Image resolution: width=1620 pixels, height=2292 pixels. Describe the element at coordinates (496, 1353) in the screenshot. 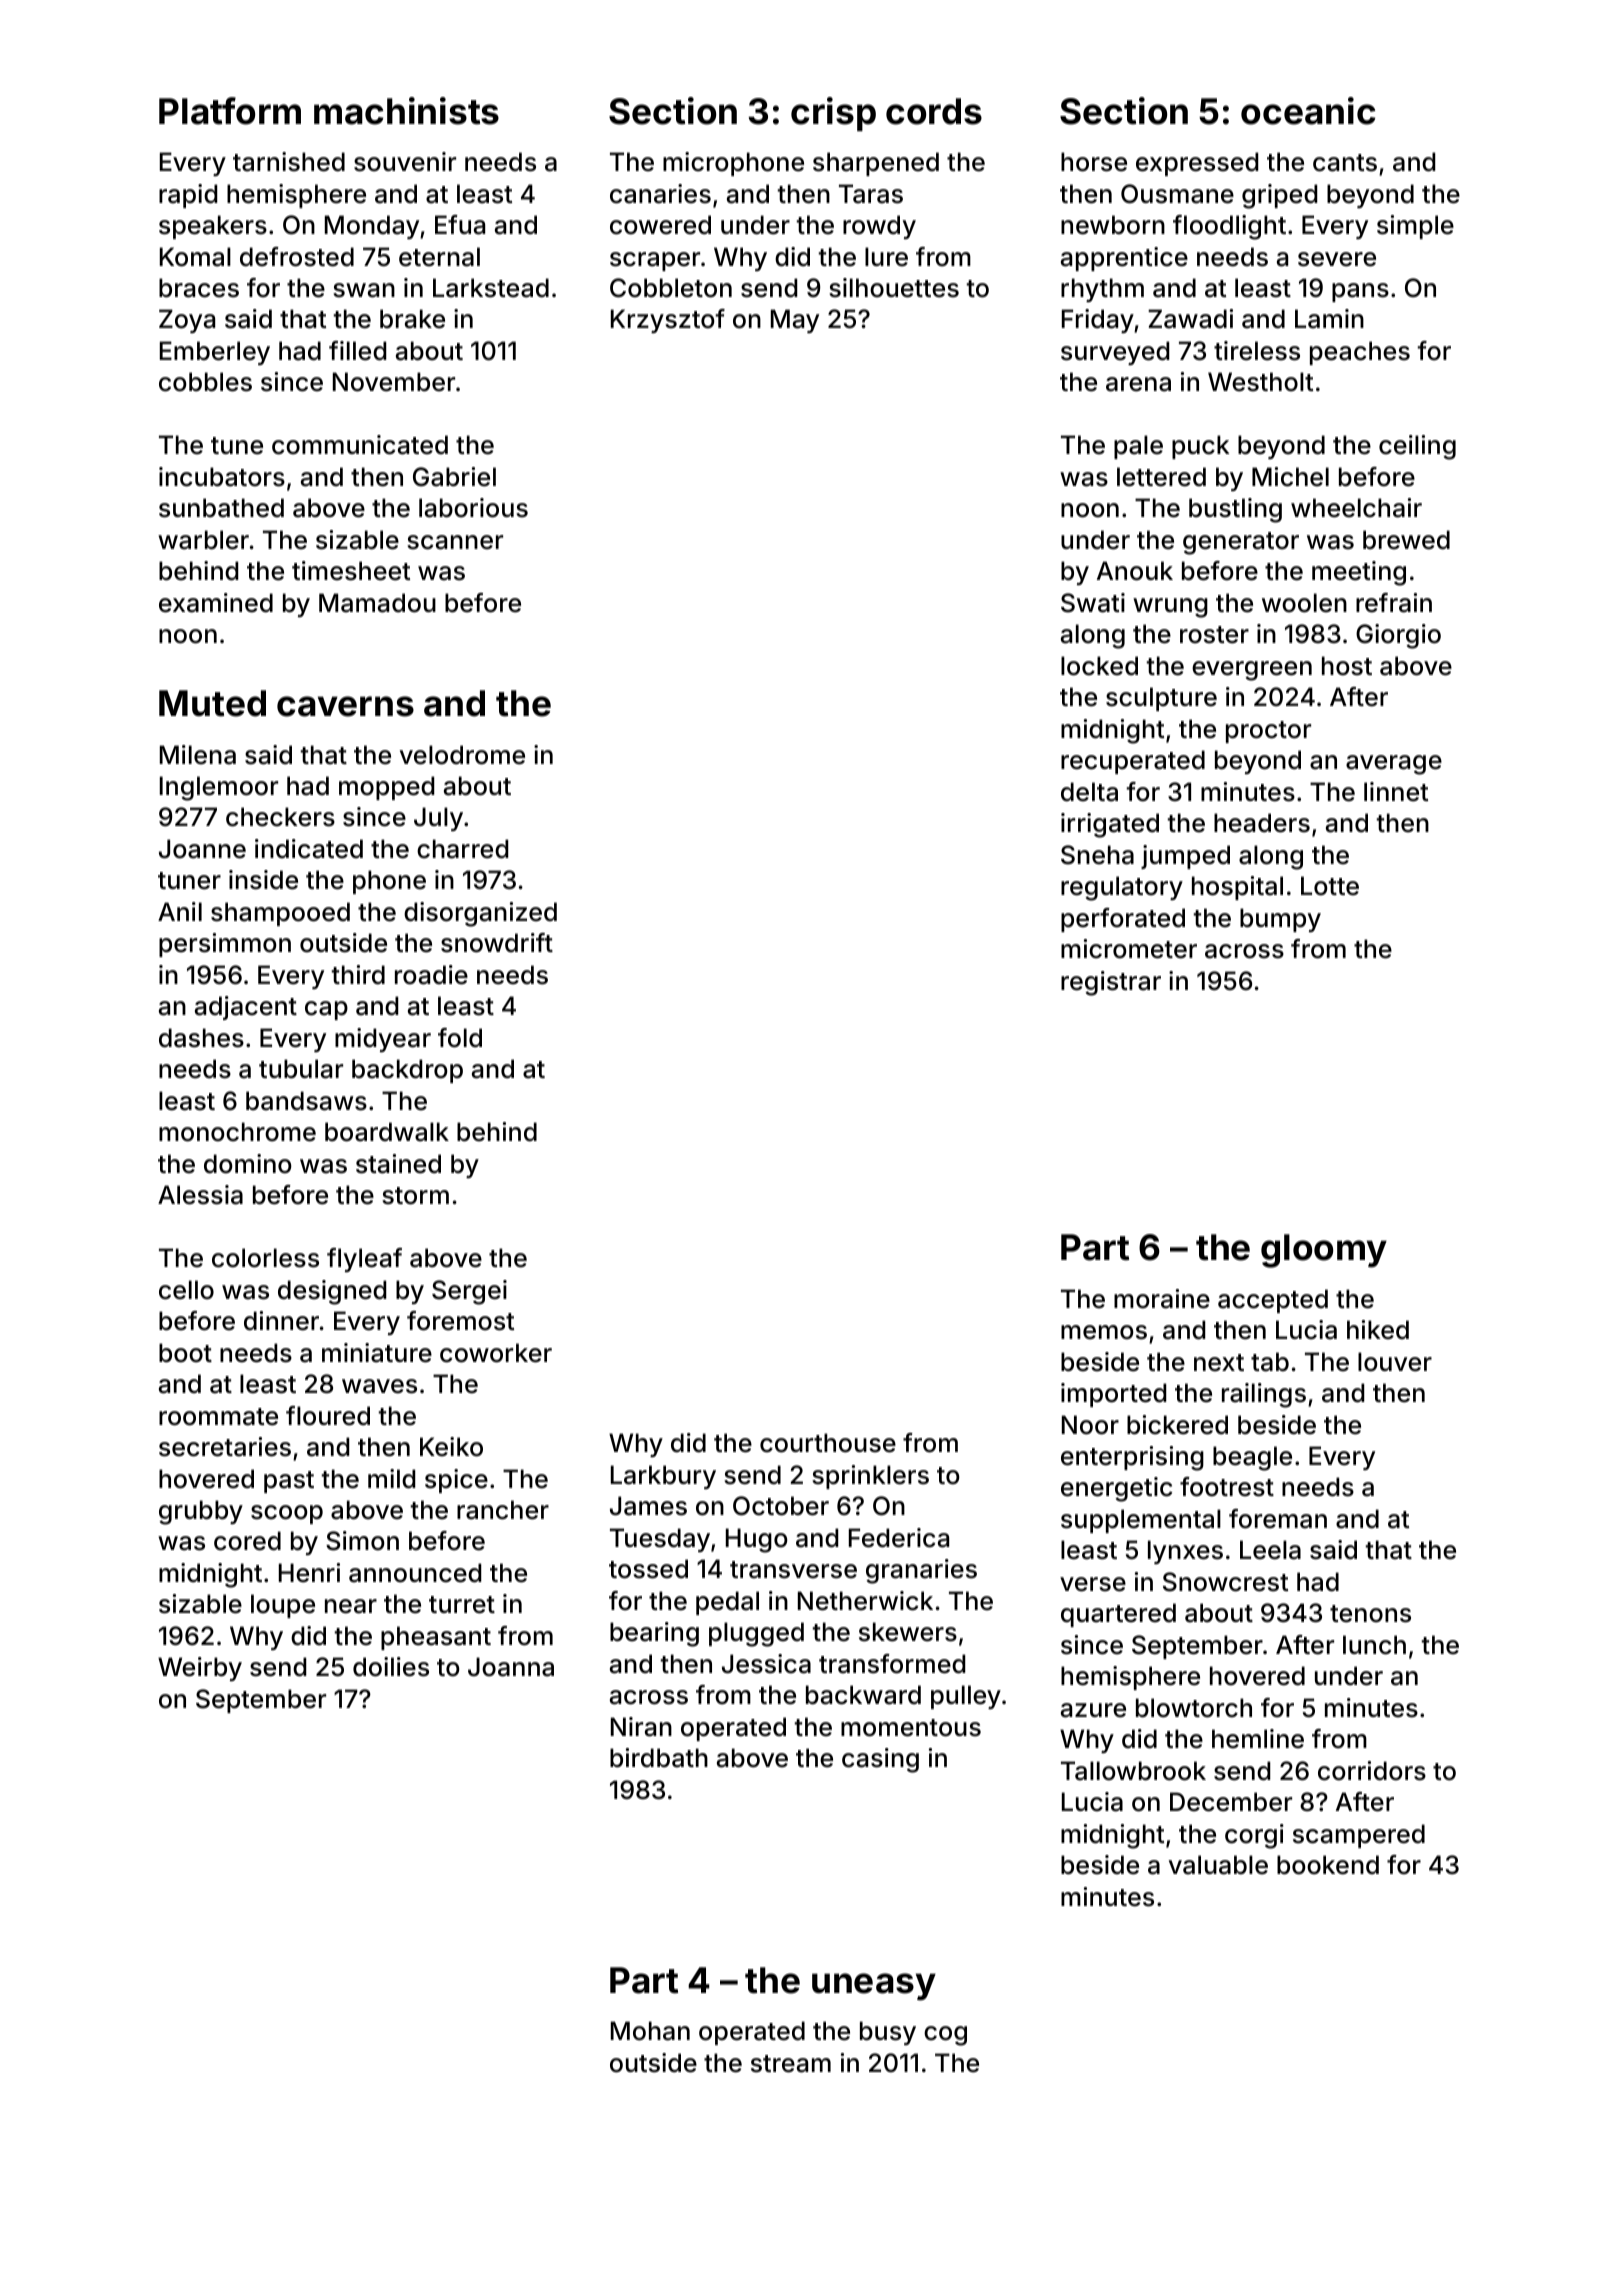

I see `coworker` at that location.
